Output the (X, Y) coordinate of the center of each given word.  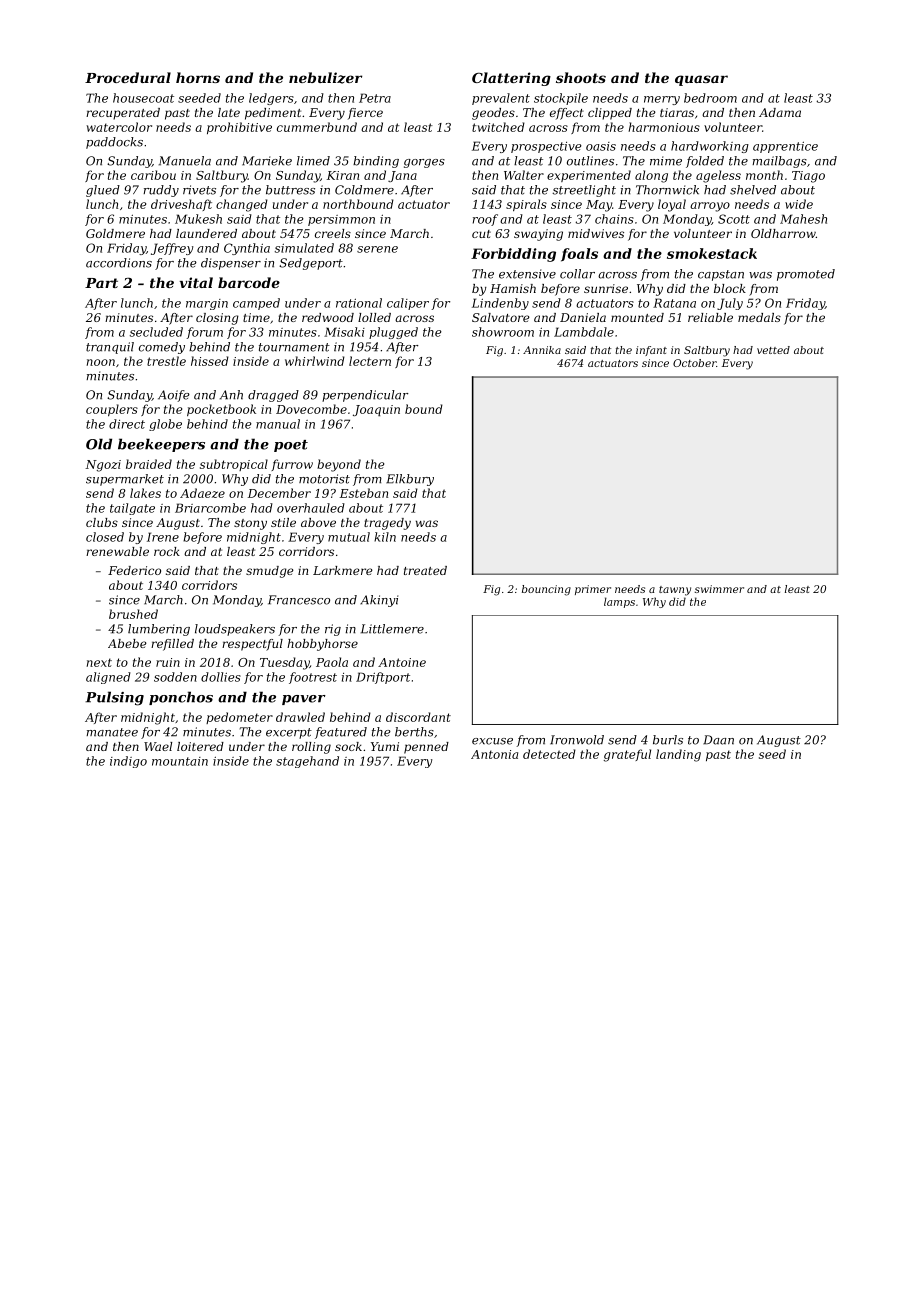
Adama (780, 112)
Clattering (511, 79)
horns (198, 77)
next (99, 662)
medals (759, 317)
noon (100, 362)
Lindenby (500, 304)
